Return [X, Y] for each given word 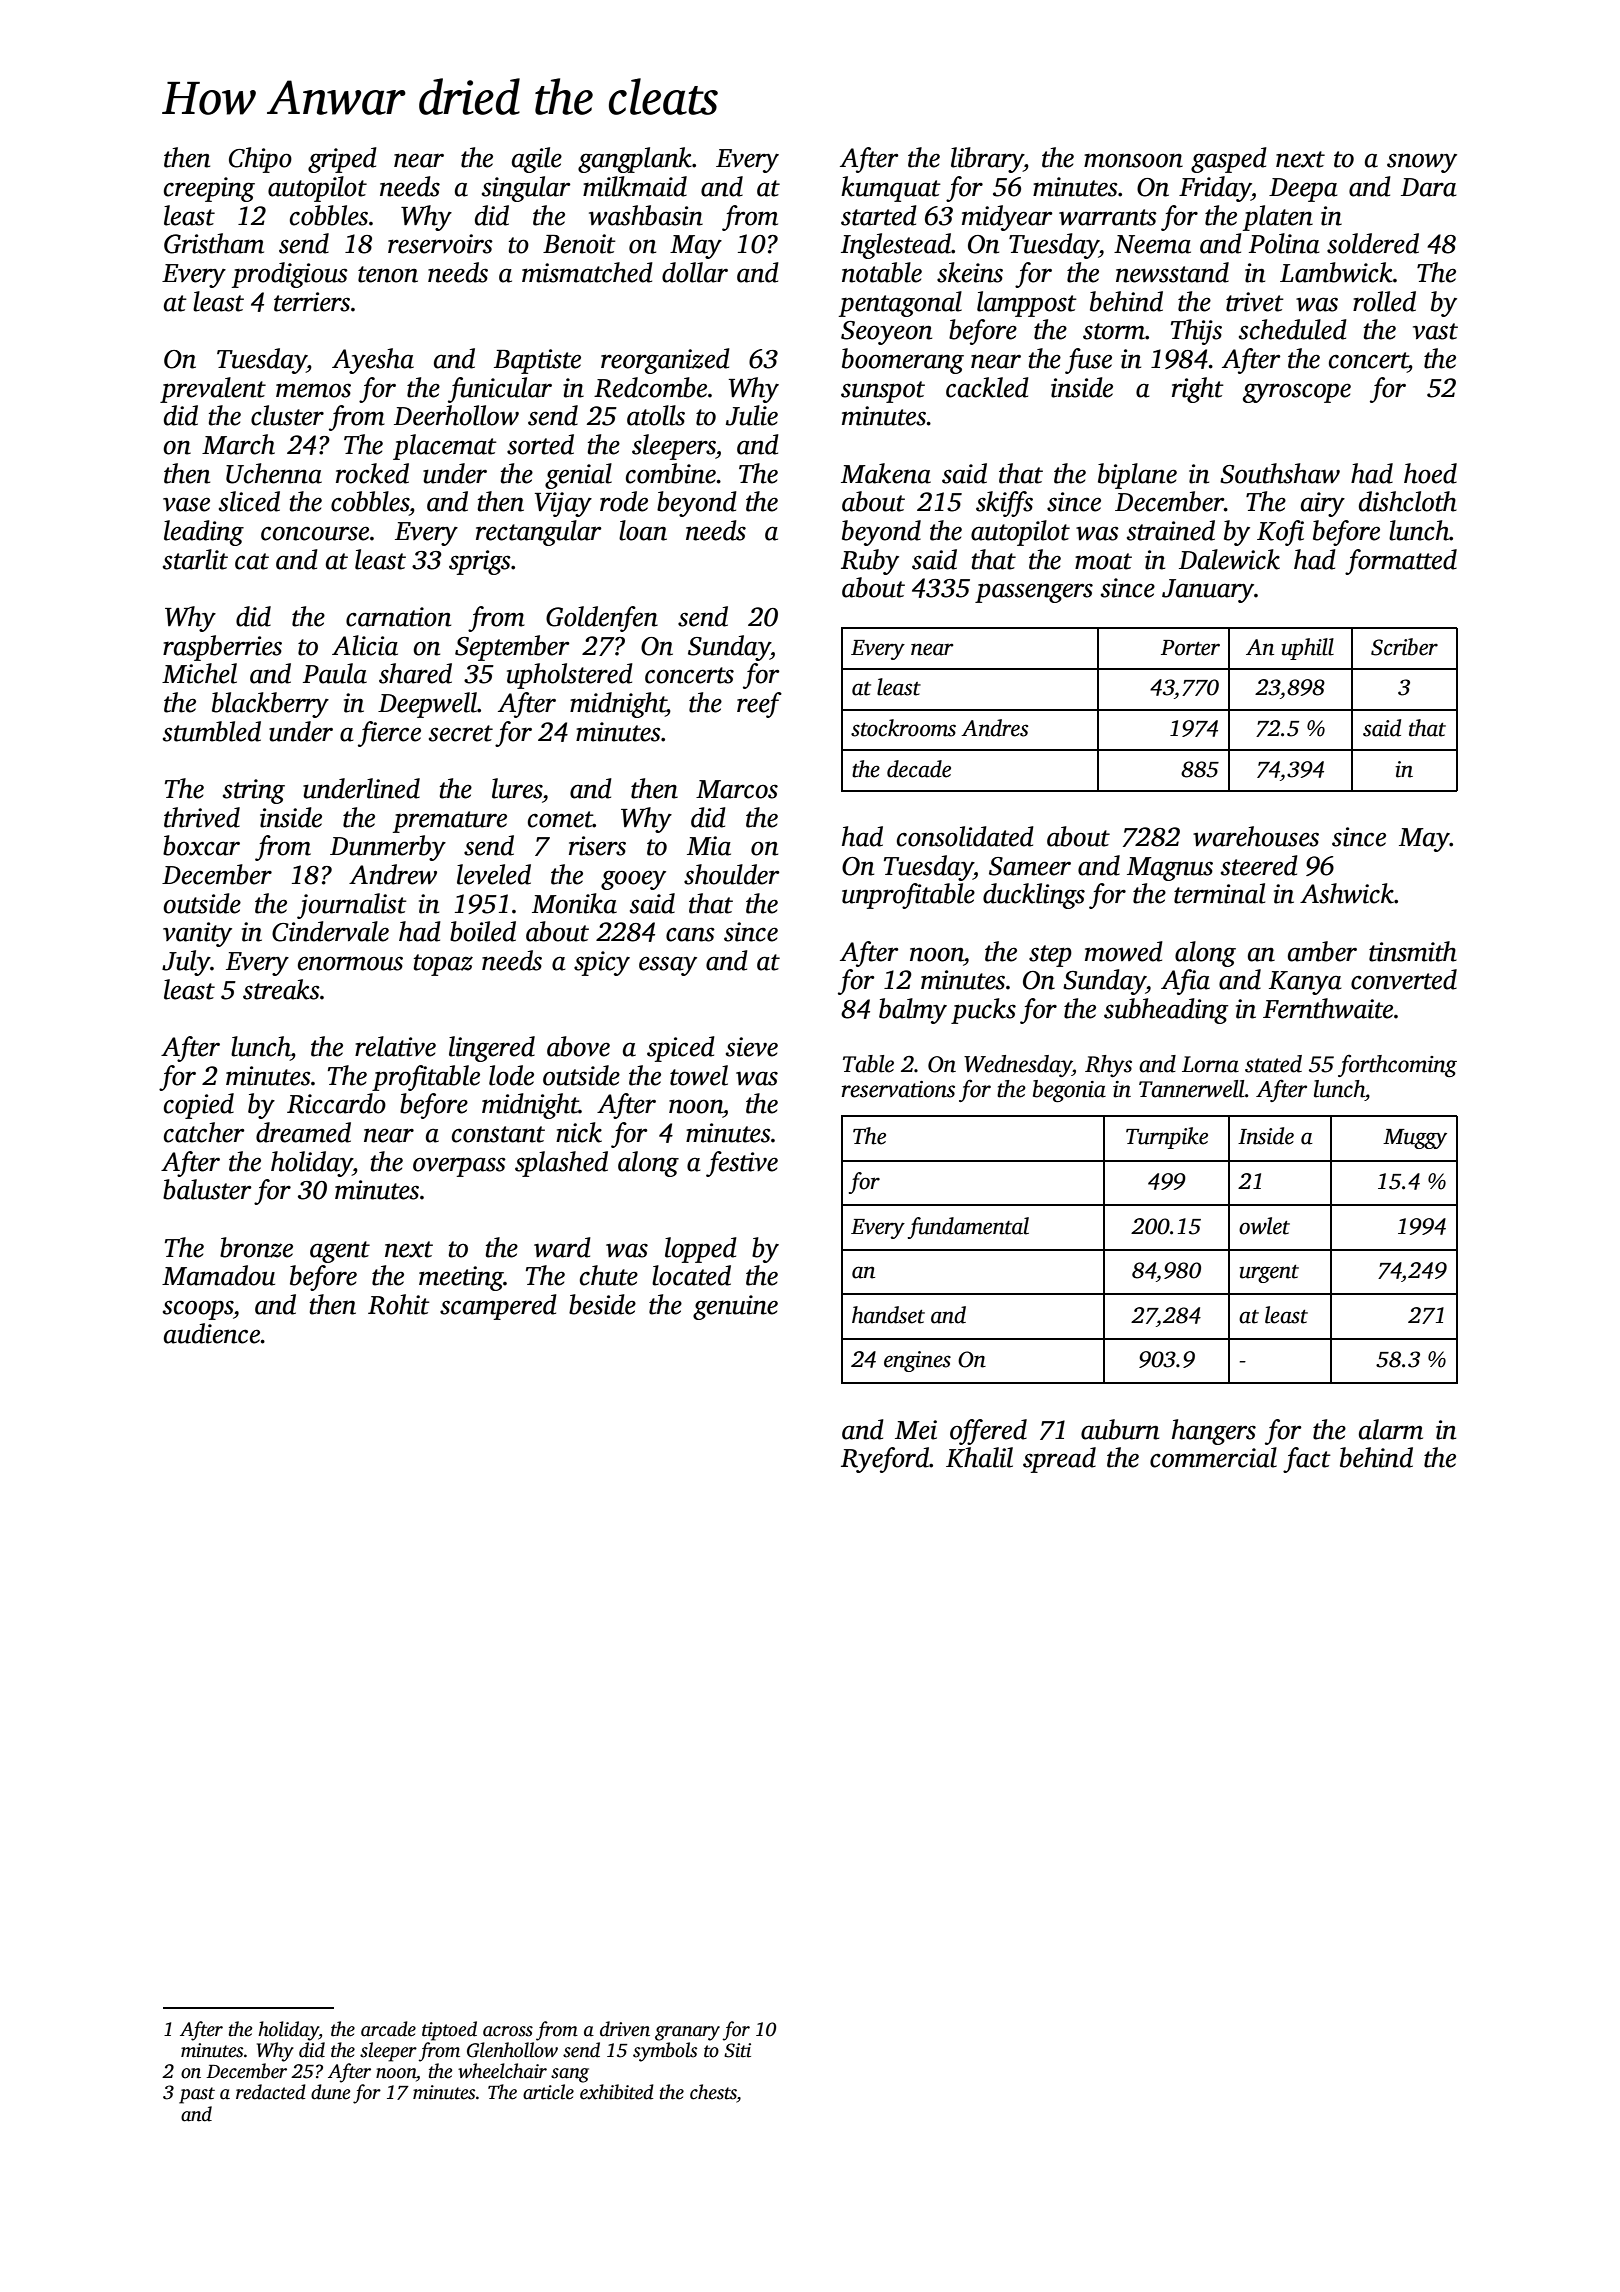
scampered [498, 1307]
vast [1435, 331]
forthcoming [1397, 1065]
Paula [335, 673]
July [186, 963]
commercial [1213, 1457]
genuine [735, 1307]
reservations [898, 1089]
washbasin [646, 215]
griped [342, 160]
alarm [1391, 1429]
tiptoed [449, 2031]
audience [212, 1333]
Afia [1185, 982]
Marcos [737, 789]
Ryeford [885, 1460]
